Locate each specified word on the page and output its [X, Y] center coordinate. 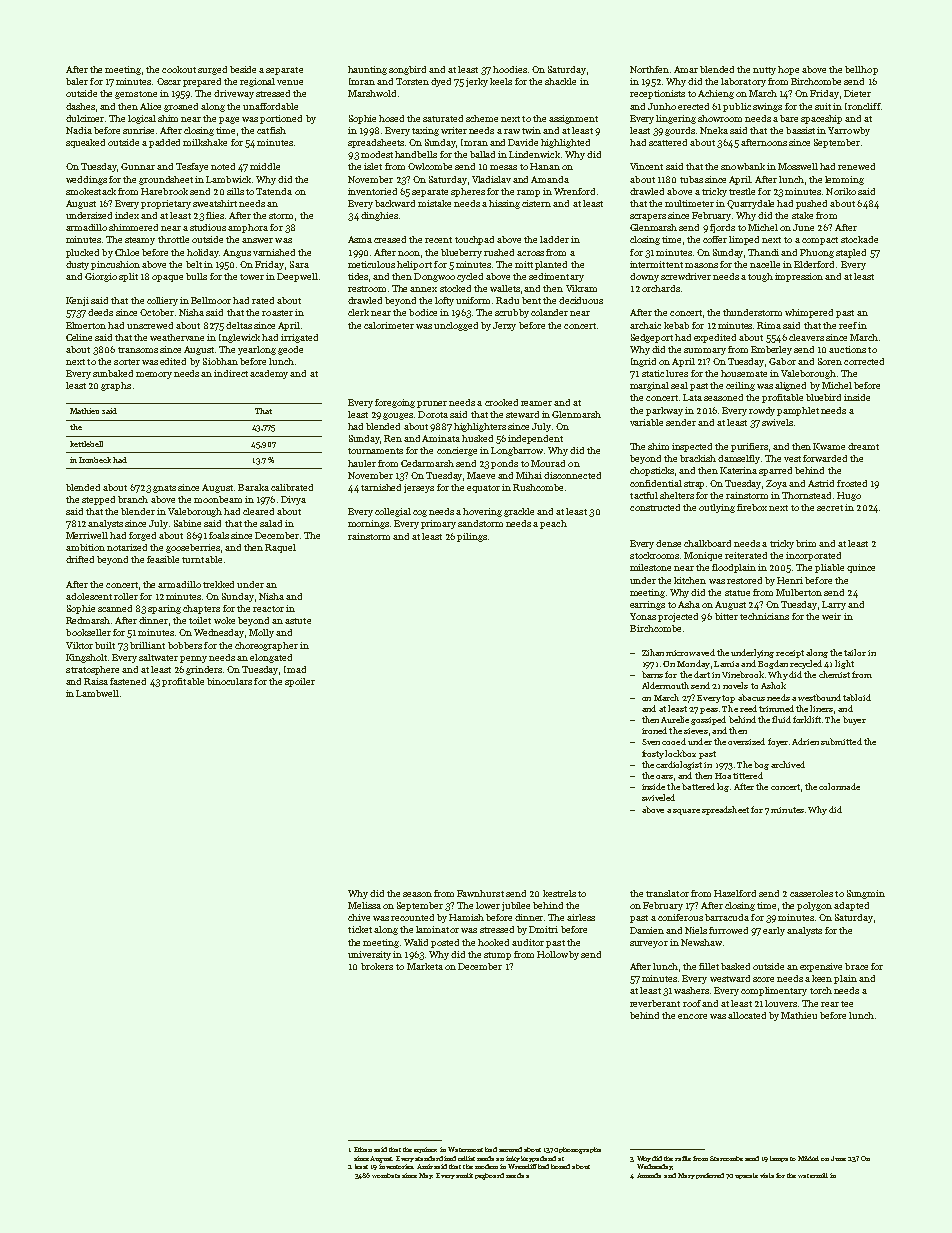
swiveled [658, 797]
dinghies [379, 216]
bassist [800, 130]
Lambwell [97, 693]
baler [77, 81]
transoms [138, 350]
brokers [377, 966]
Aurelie [675, 719]
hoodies [510, 69]
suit [823, 106]
